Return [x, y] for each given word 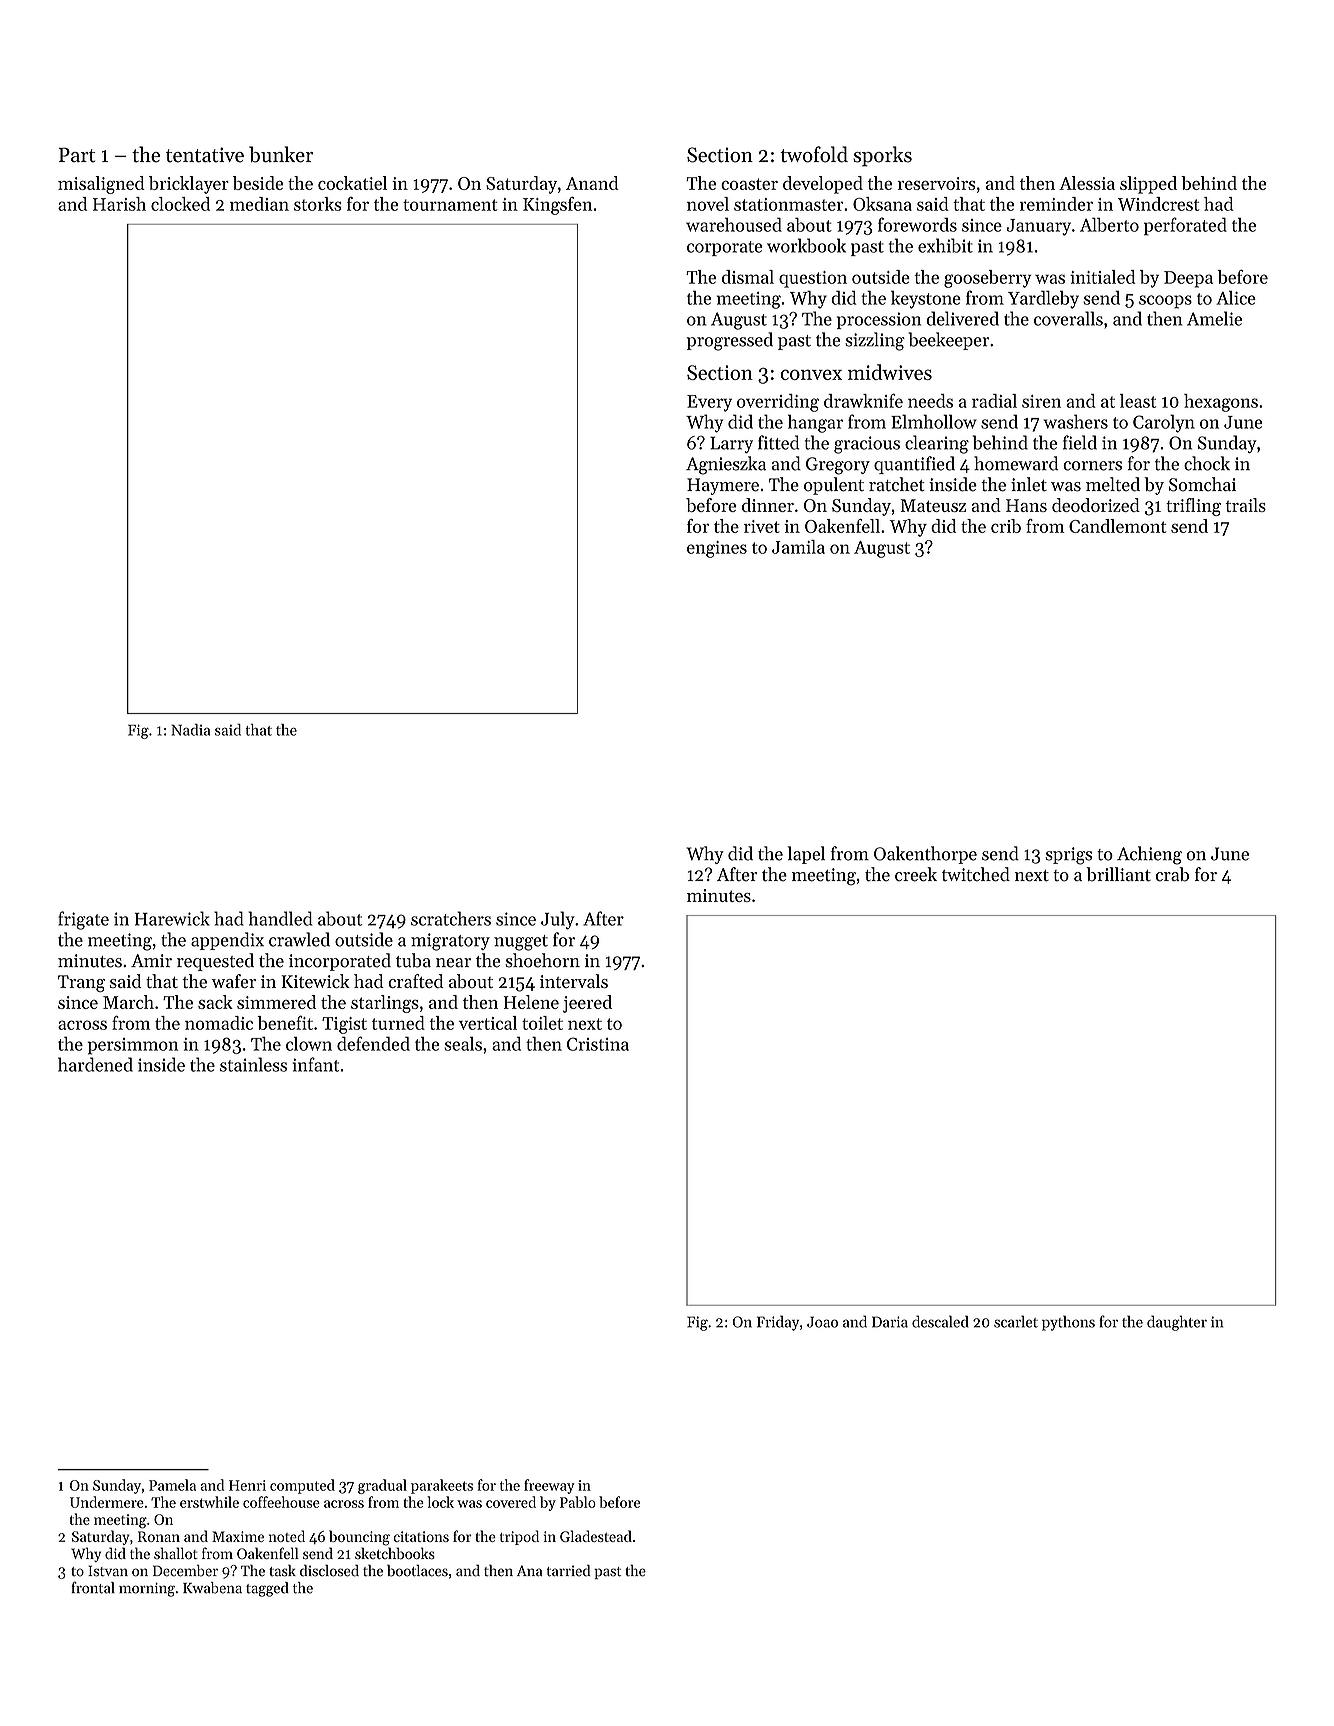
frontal [93, 1588]
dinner [768, 505]
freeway [549, 1486]
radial [994, 401]
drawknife [863, 400]
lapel [806, 855]
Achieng [1149, 855]
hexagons [1221, 403]
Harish [119, 204]
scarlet [1016, 1321]
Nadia [190, 730]
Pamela [172, 1485]
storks [317, 204]
